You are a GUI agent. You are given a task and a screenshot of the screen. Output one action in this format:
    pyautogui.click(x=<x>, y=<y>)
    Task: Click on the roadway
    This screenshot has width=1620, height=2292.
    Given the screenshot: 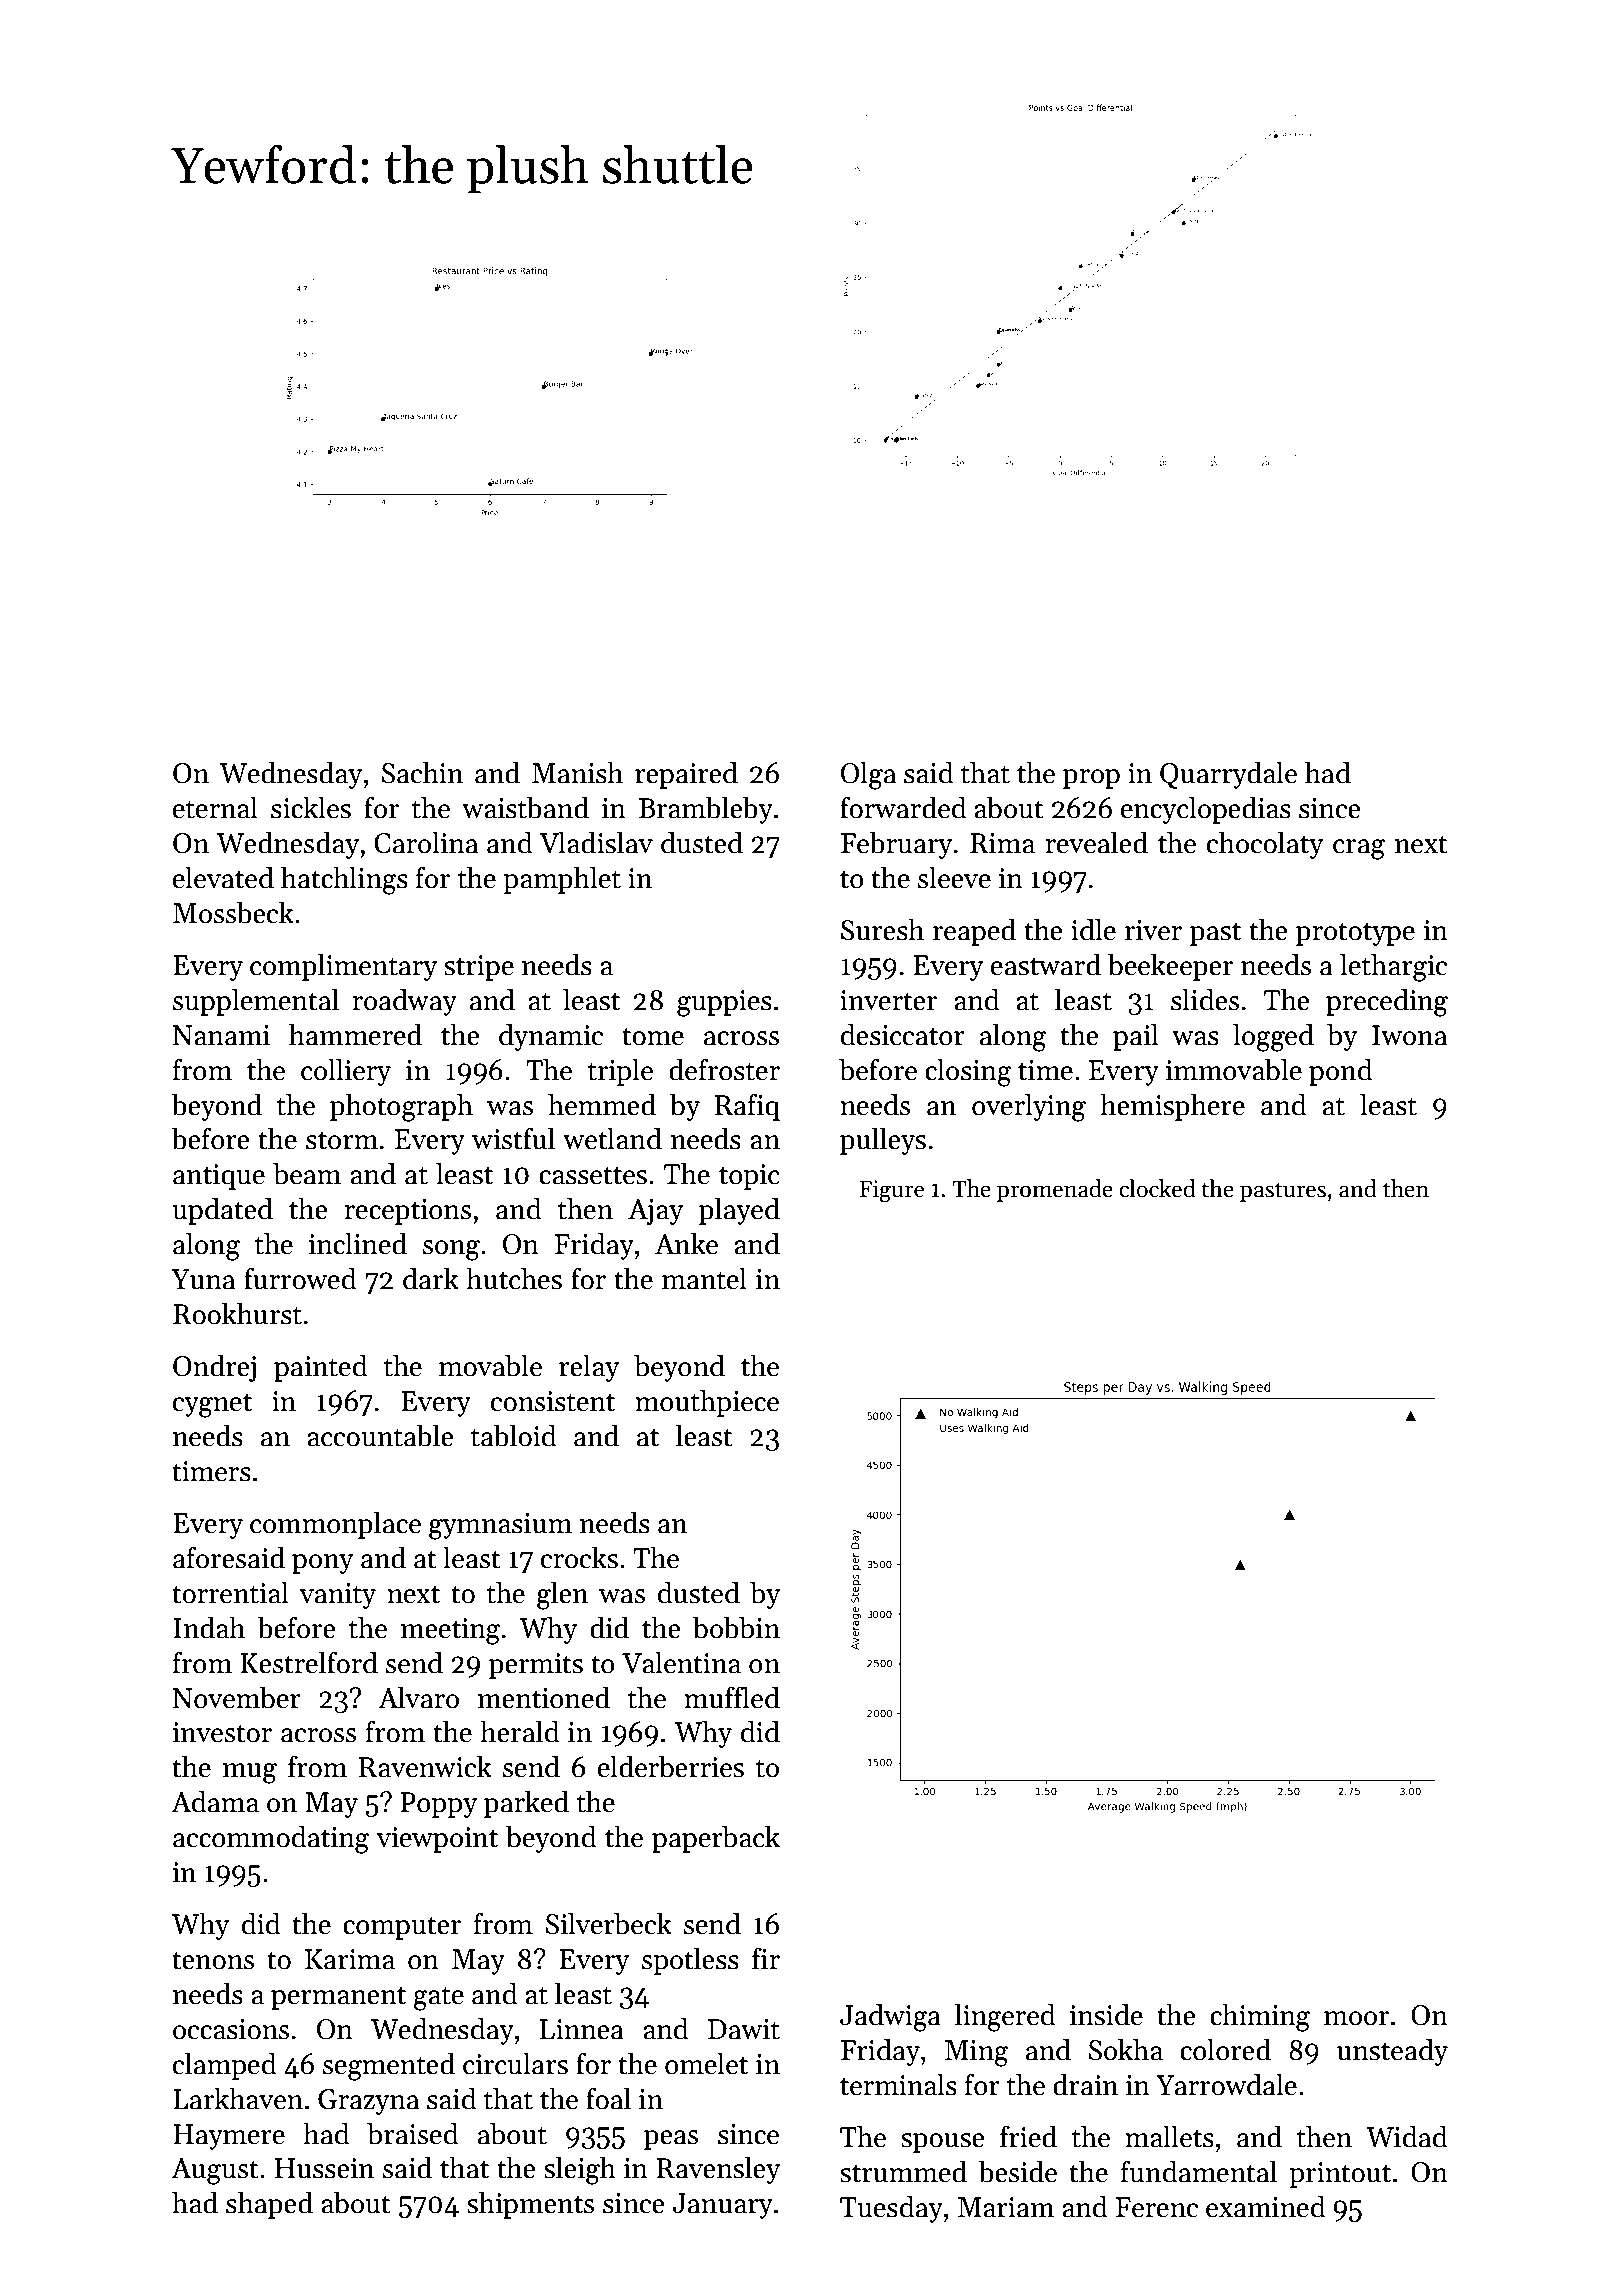 What is the action you would take?
    pyautogui.click(x=404, y=1002)
